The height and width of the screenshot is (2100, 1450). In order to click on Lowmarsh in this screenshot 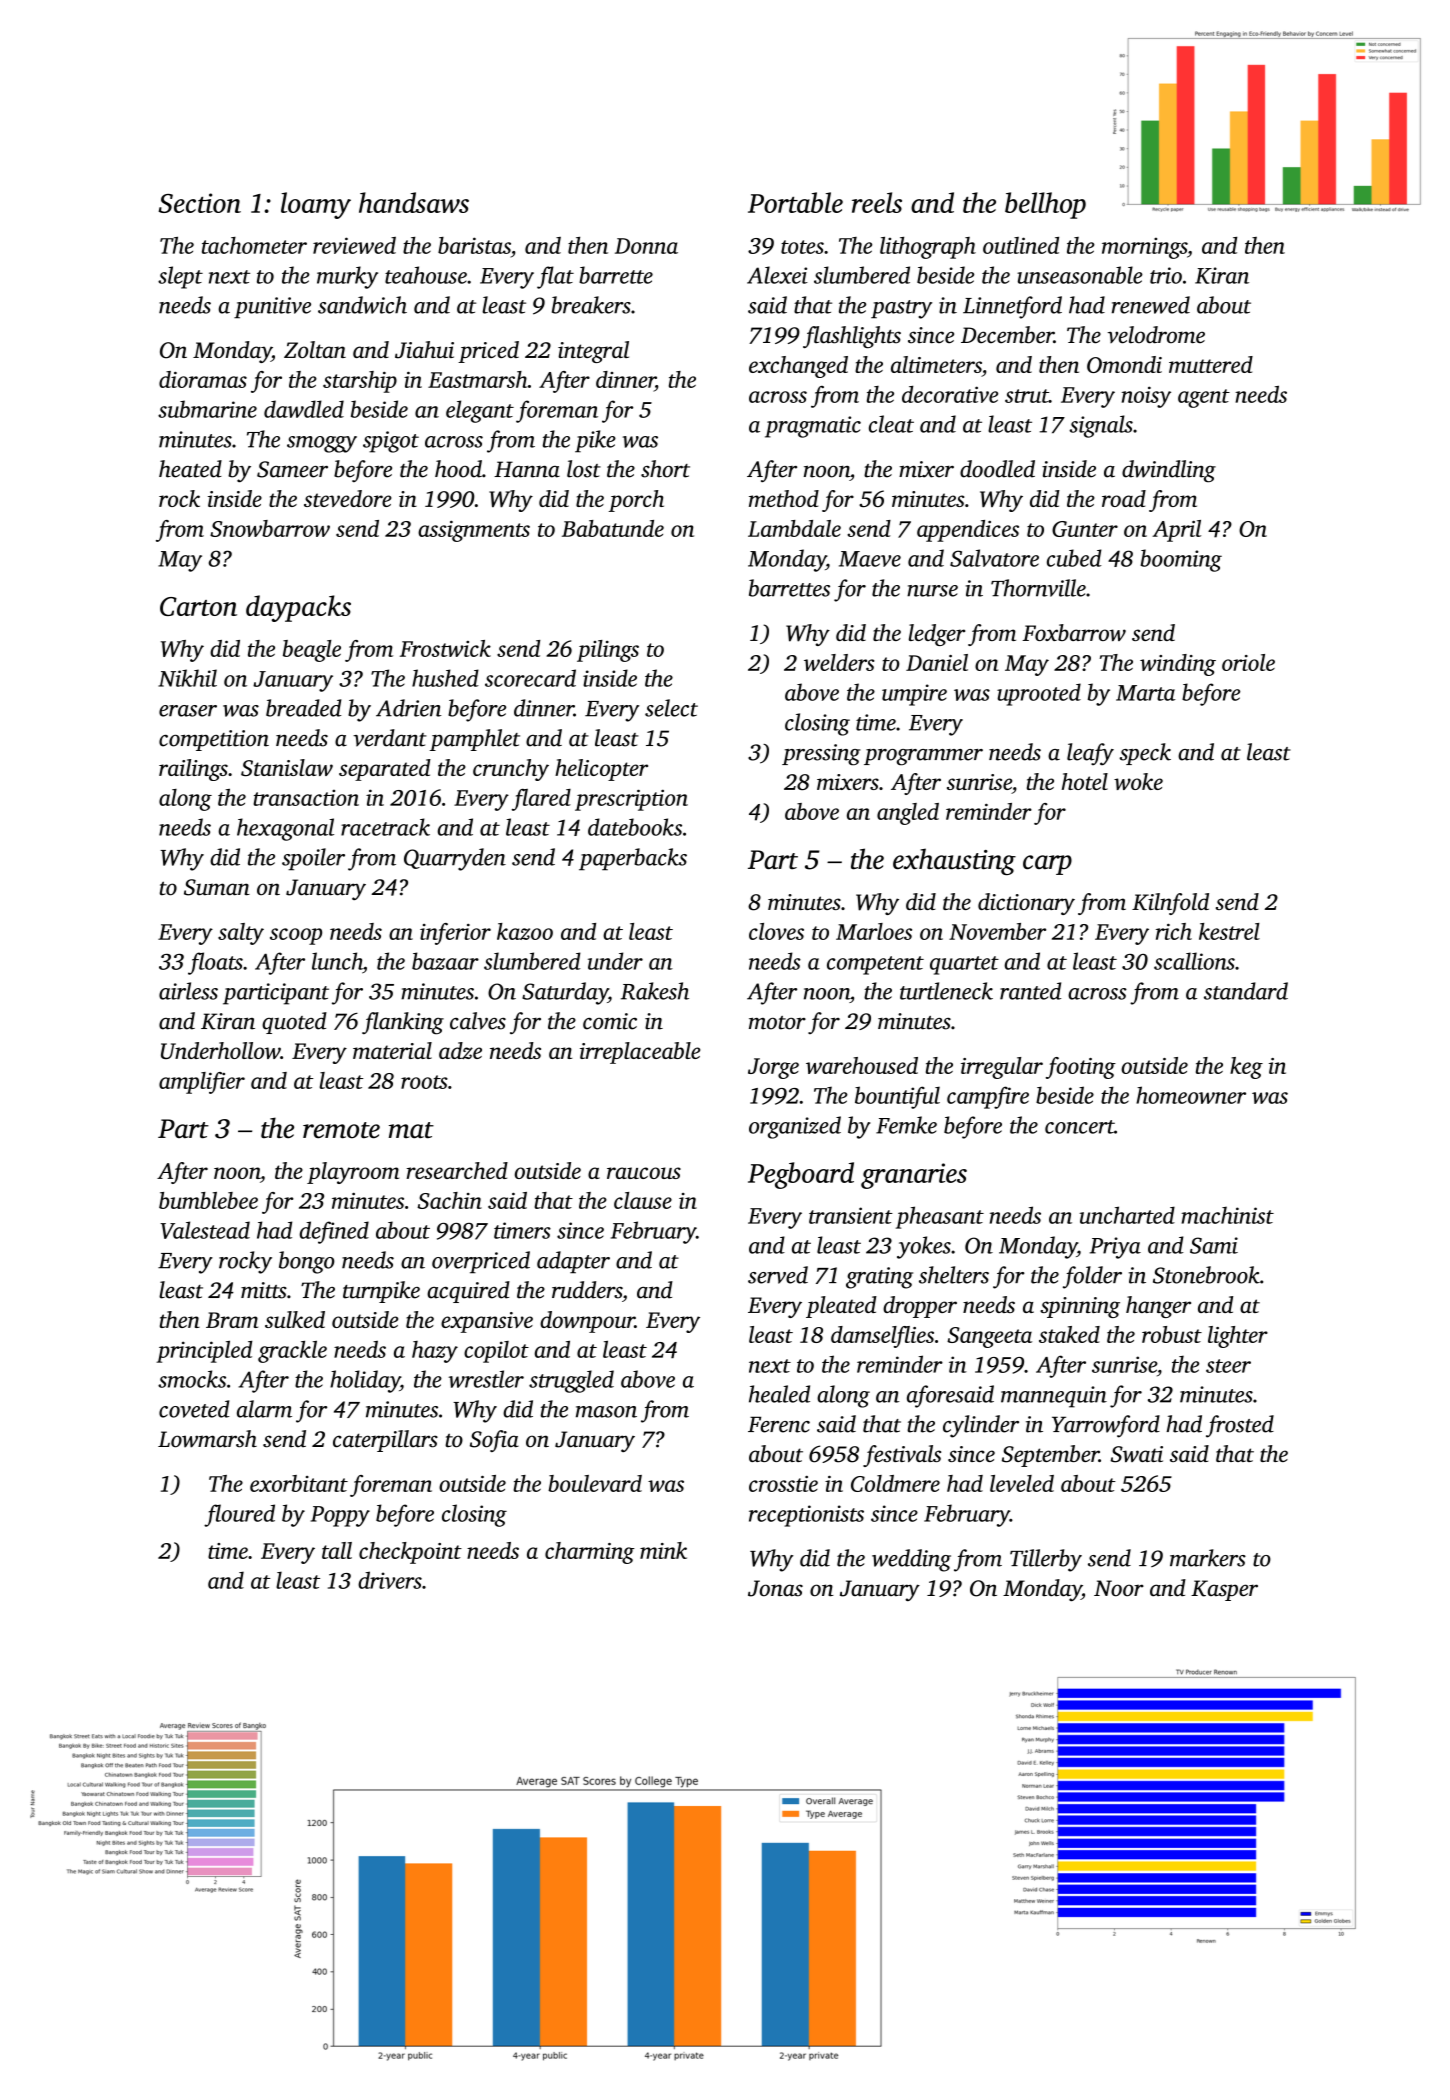, I will do `click(207, 1439)`.
